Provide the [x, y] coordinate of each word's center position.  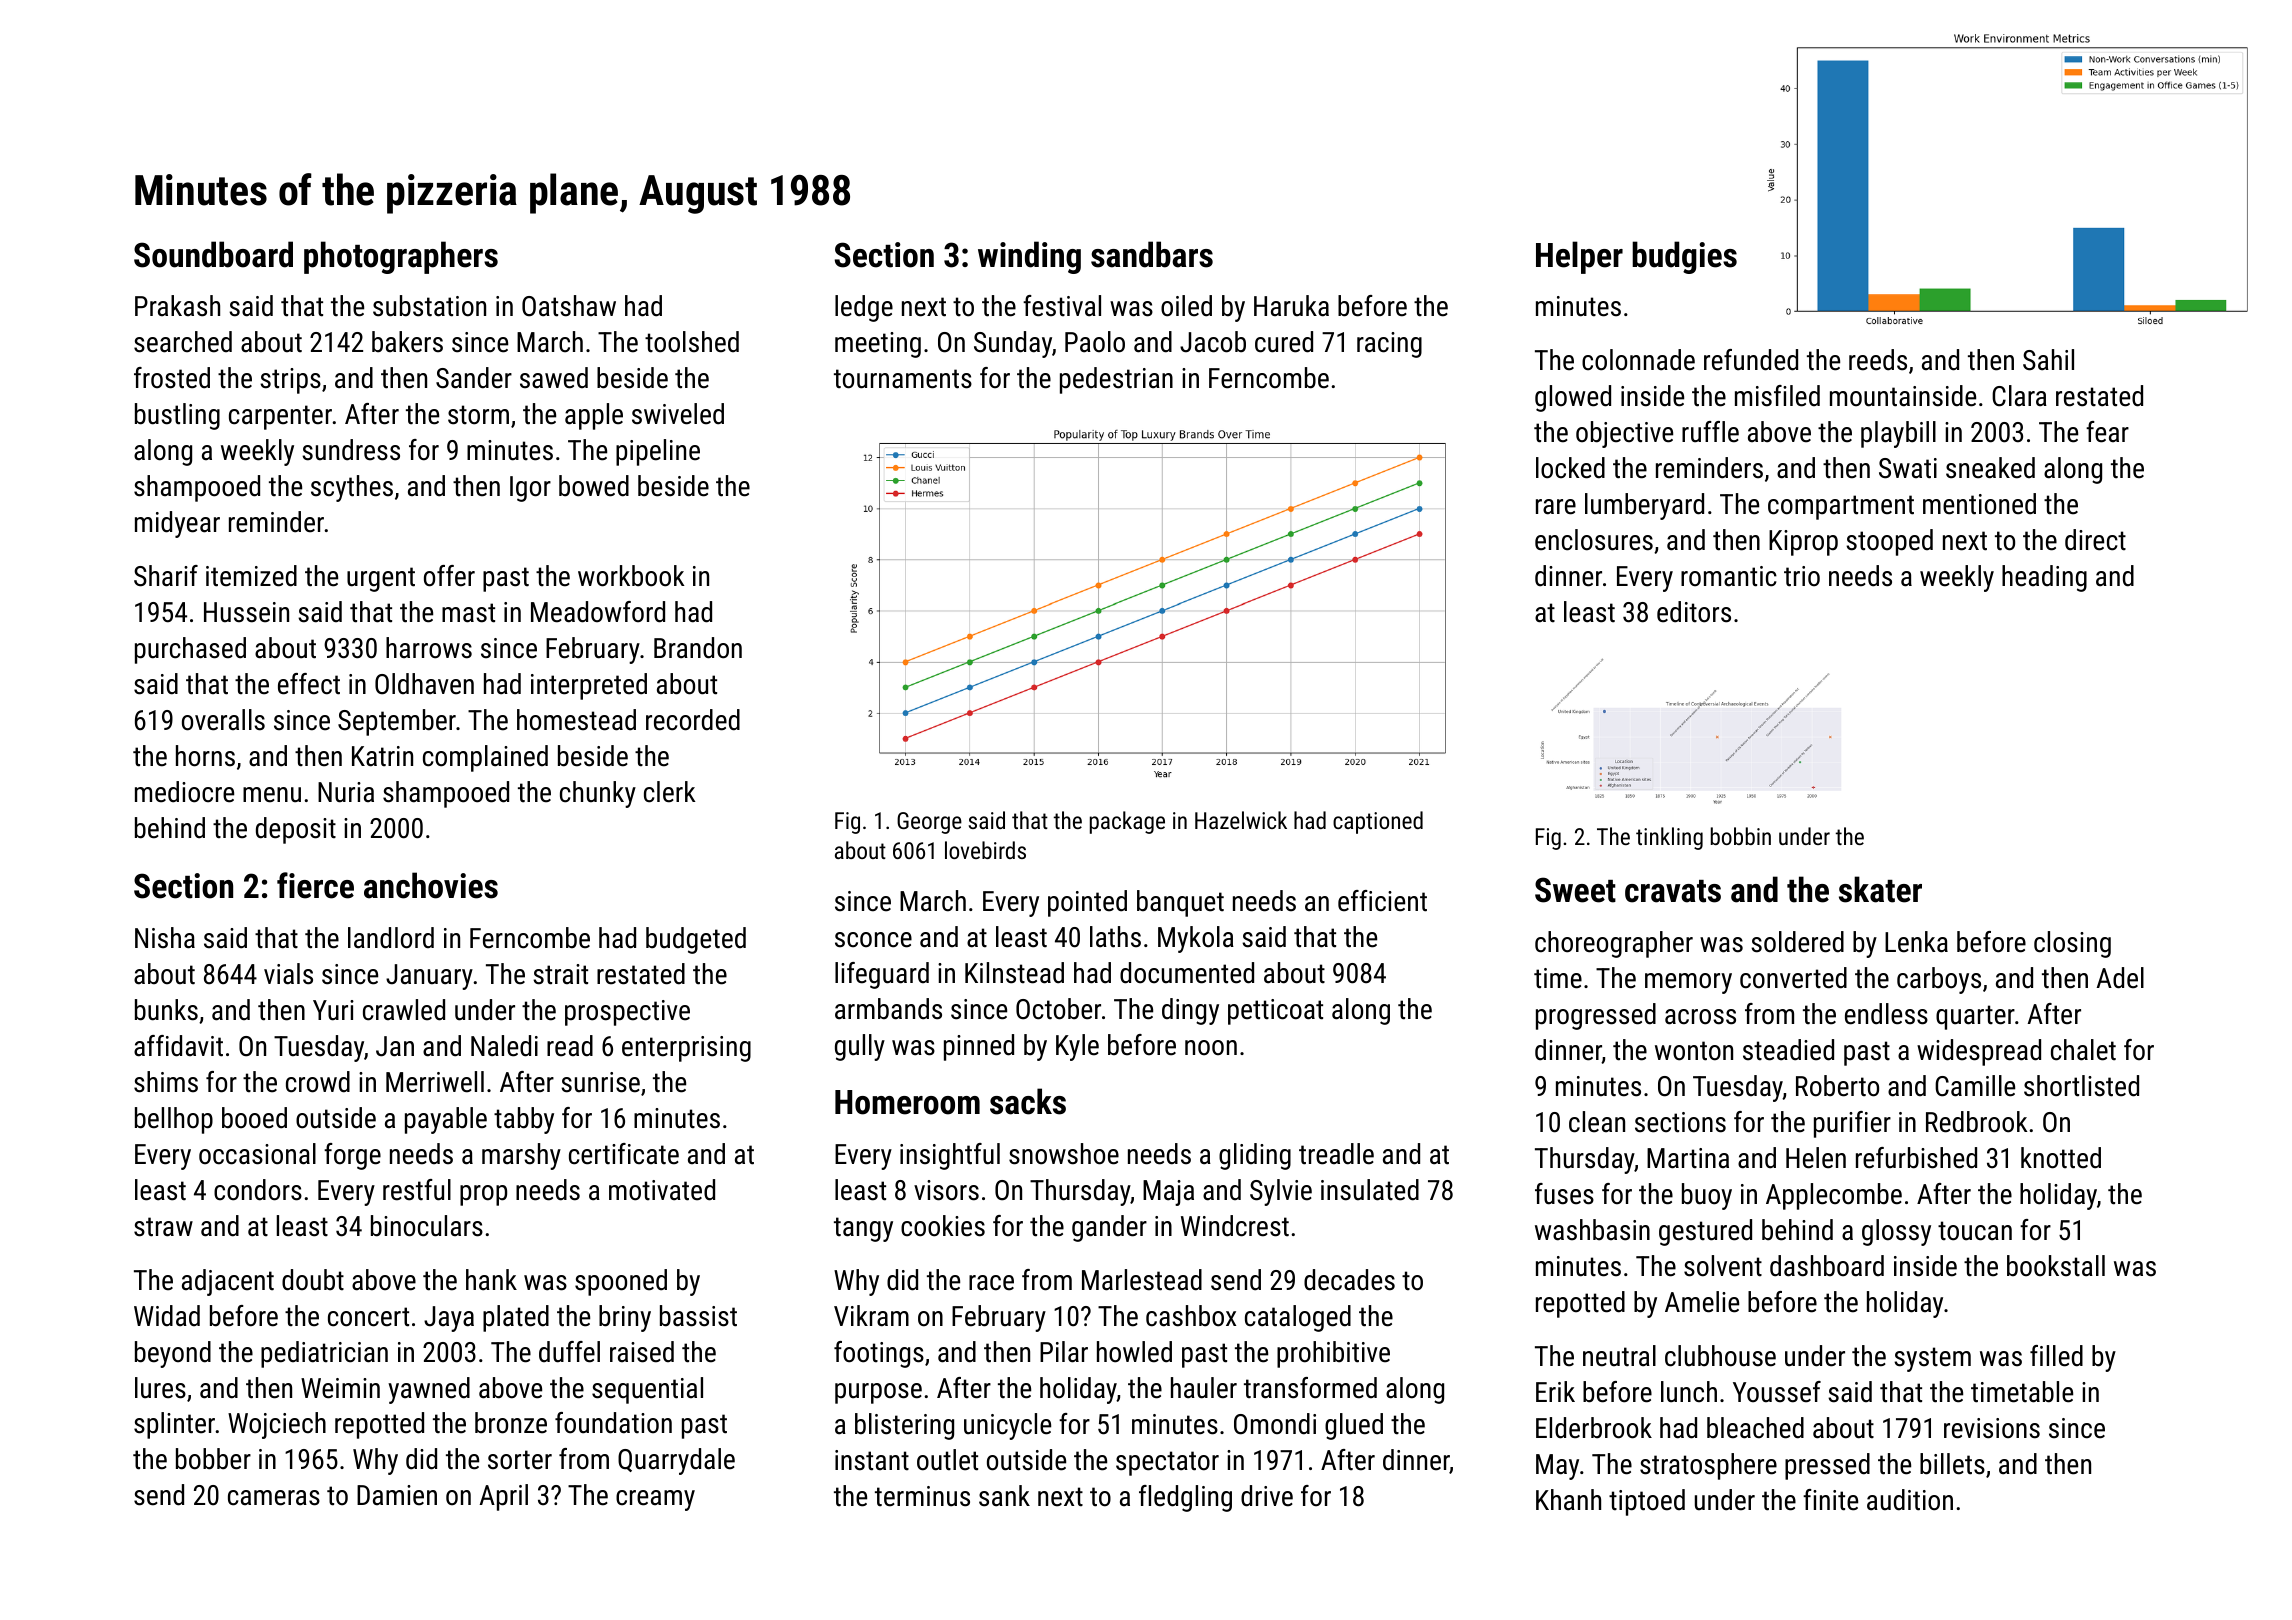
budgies [1684, 257]
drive [1267, 1496]
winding [1029, 257]
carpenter [280, 417]
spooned [621, 1282]
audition [1910, 1500]
